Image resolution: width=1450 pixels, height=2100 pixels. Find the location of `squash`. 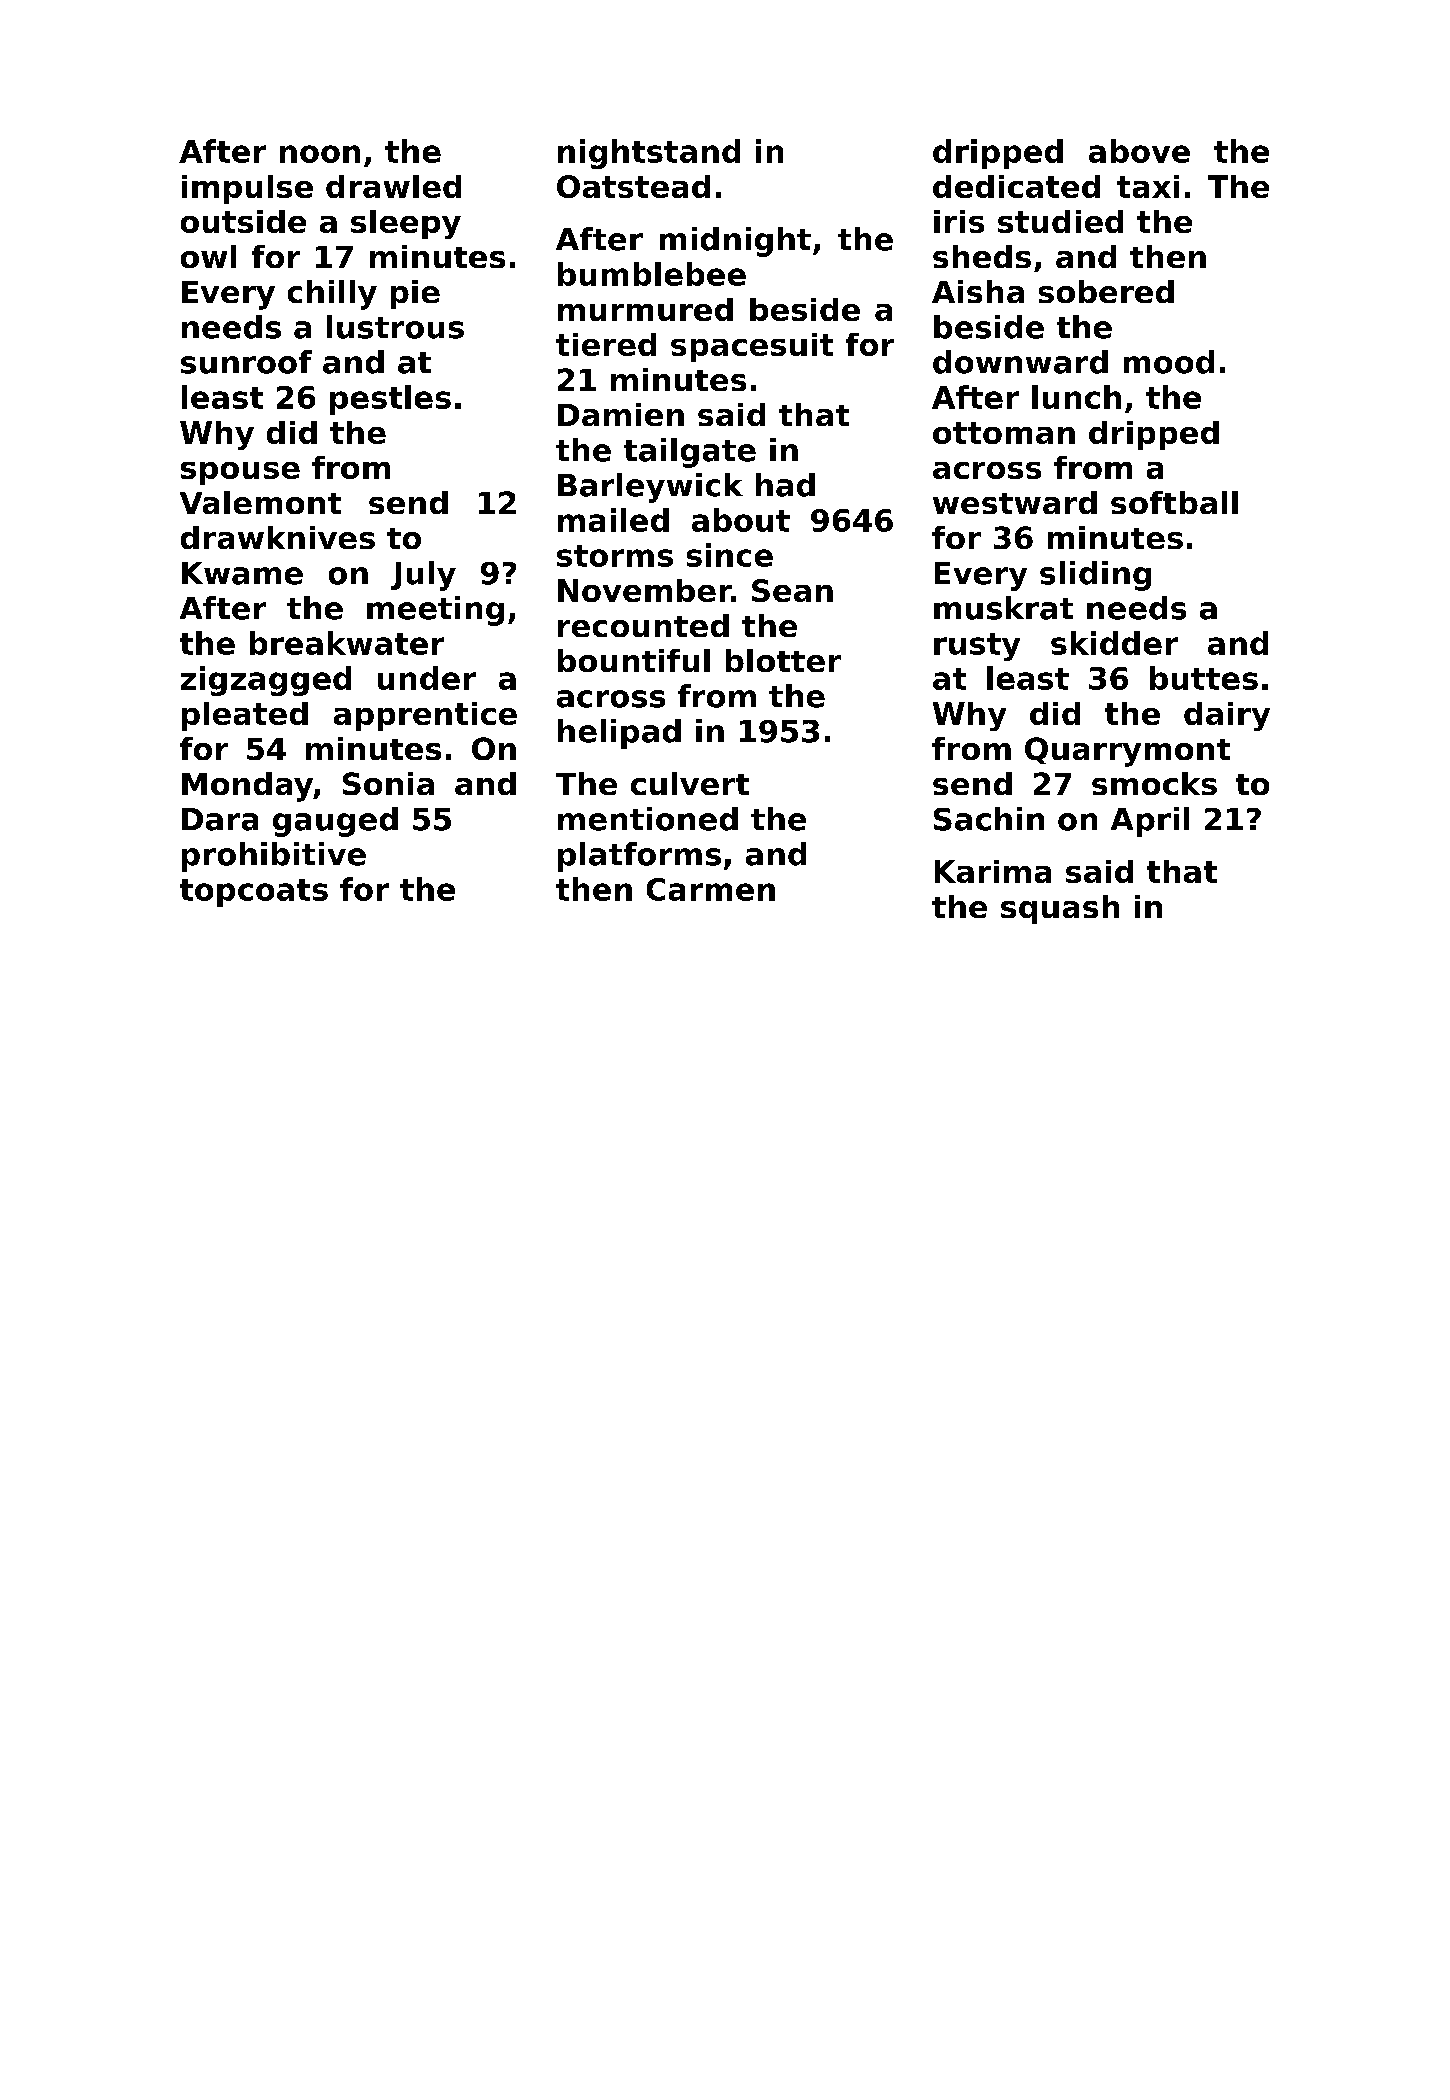

squash is located at coordinates (1060, 909).
